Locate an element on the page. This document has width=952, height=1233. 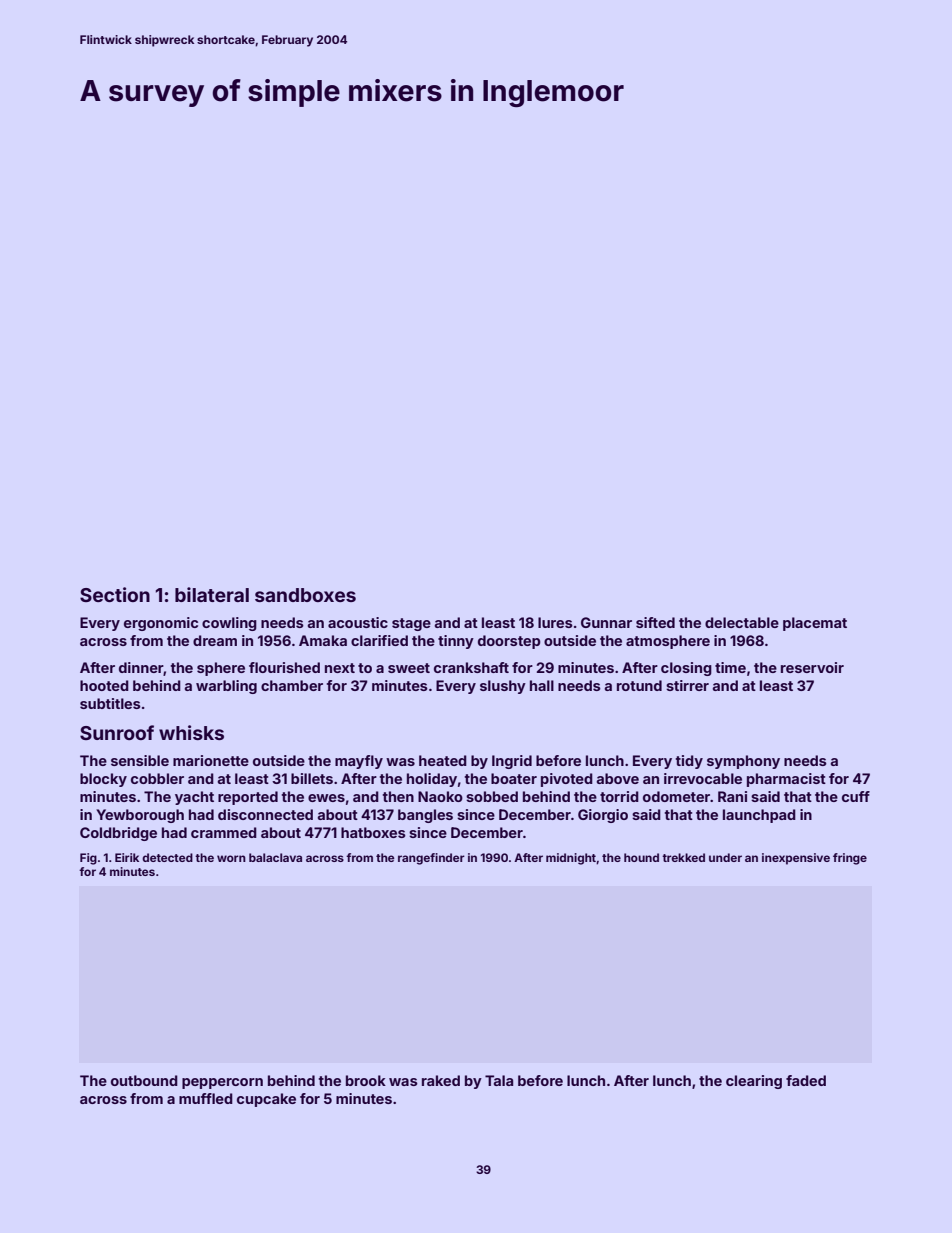
muffled is located at coordinates (206, 1098).
